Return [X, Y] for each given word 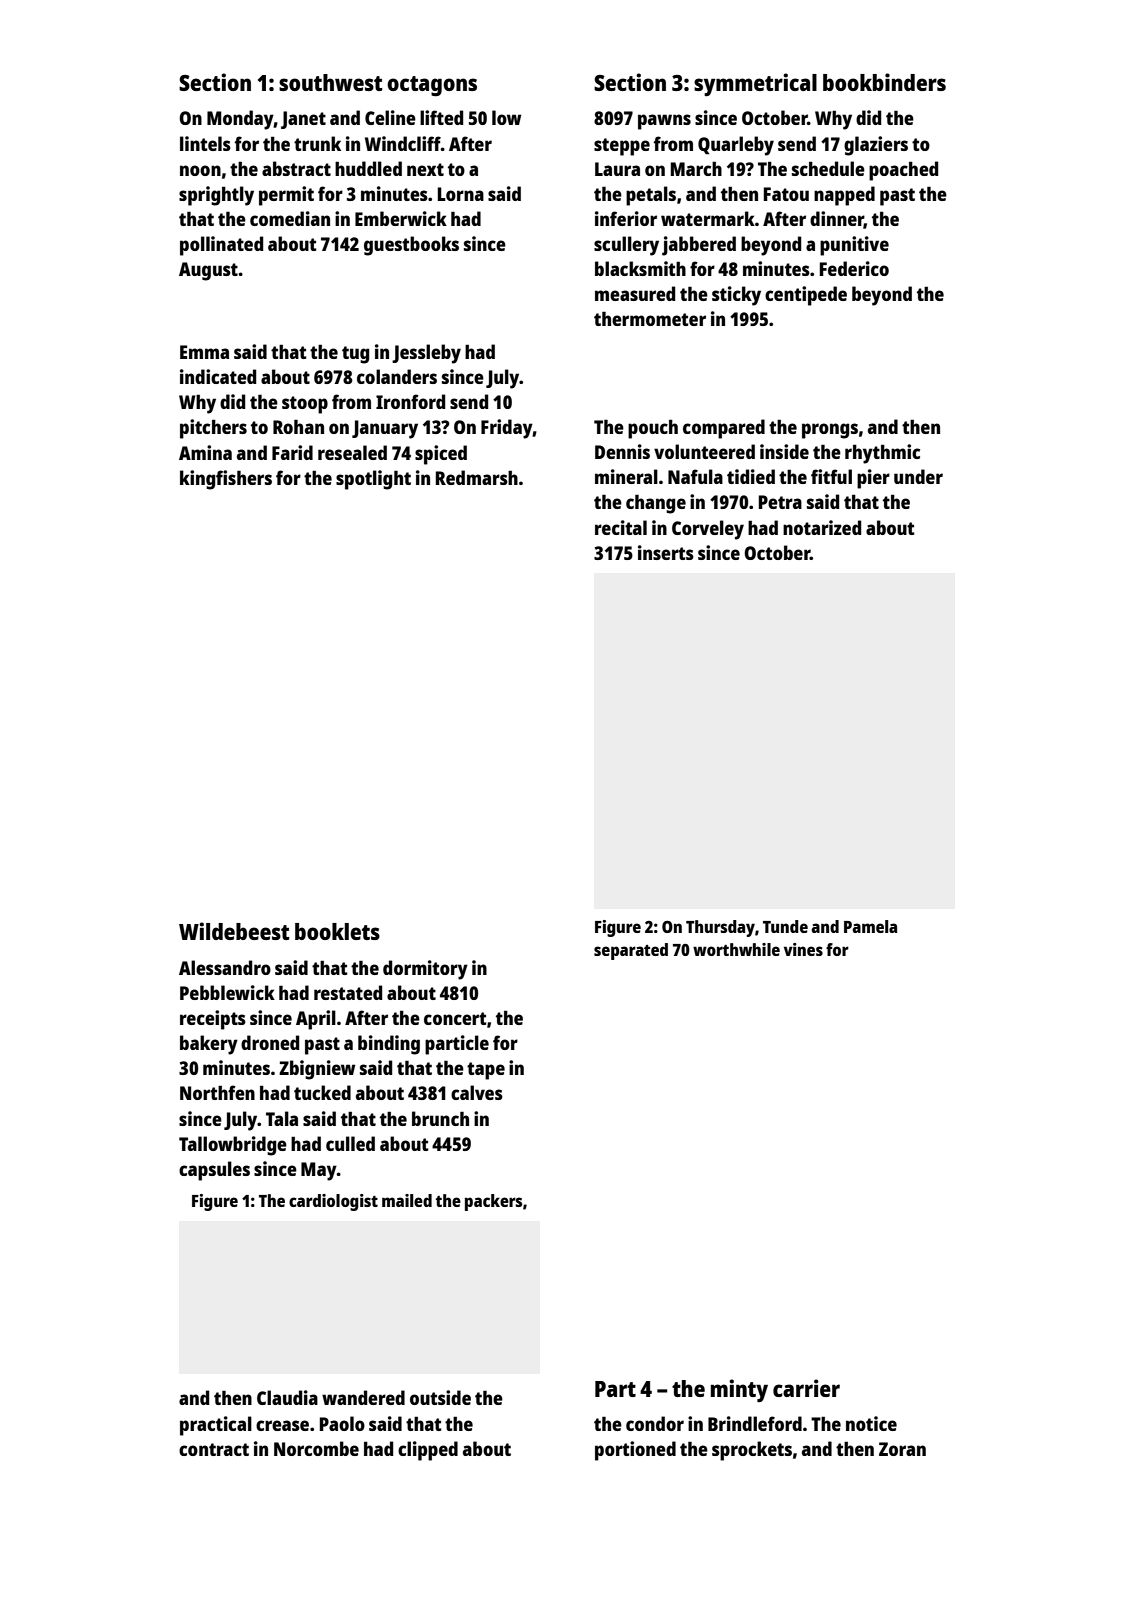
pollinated [221, 246]
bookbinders [884, 82]
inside [784, 451]
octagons [432, 86]
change [656, 504]
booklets [337, 931]
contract [214, 1449]
